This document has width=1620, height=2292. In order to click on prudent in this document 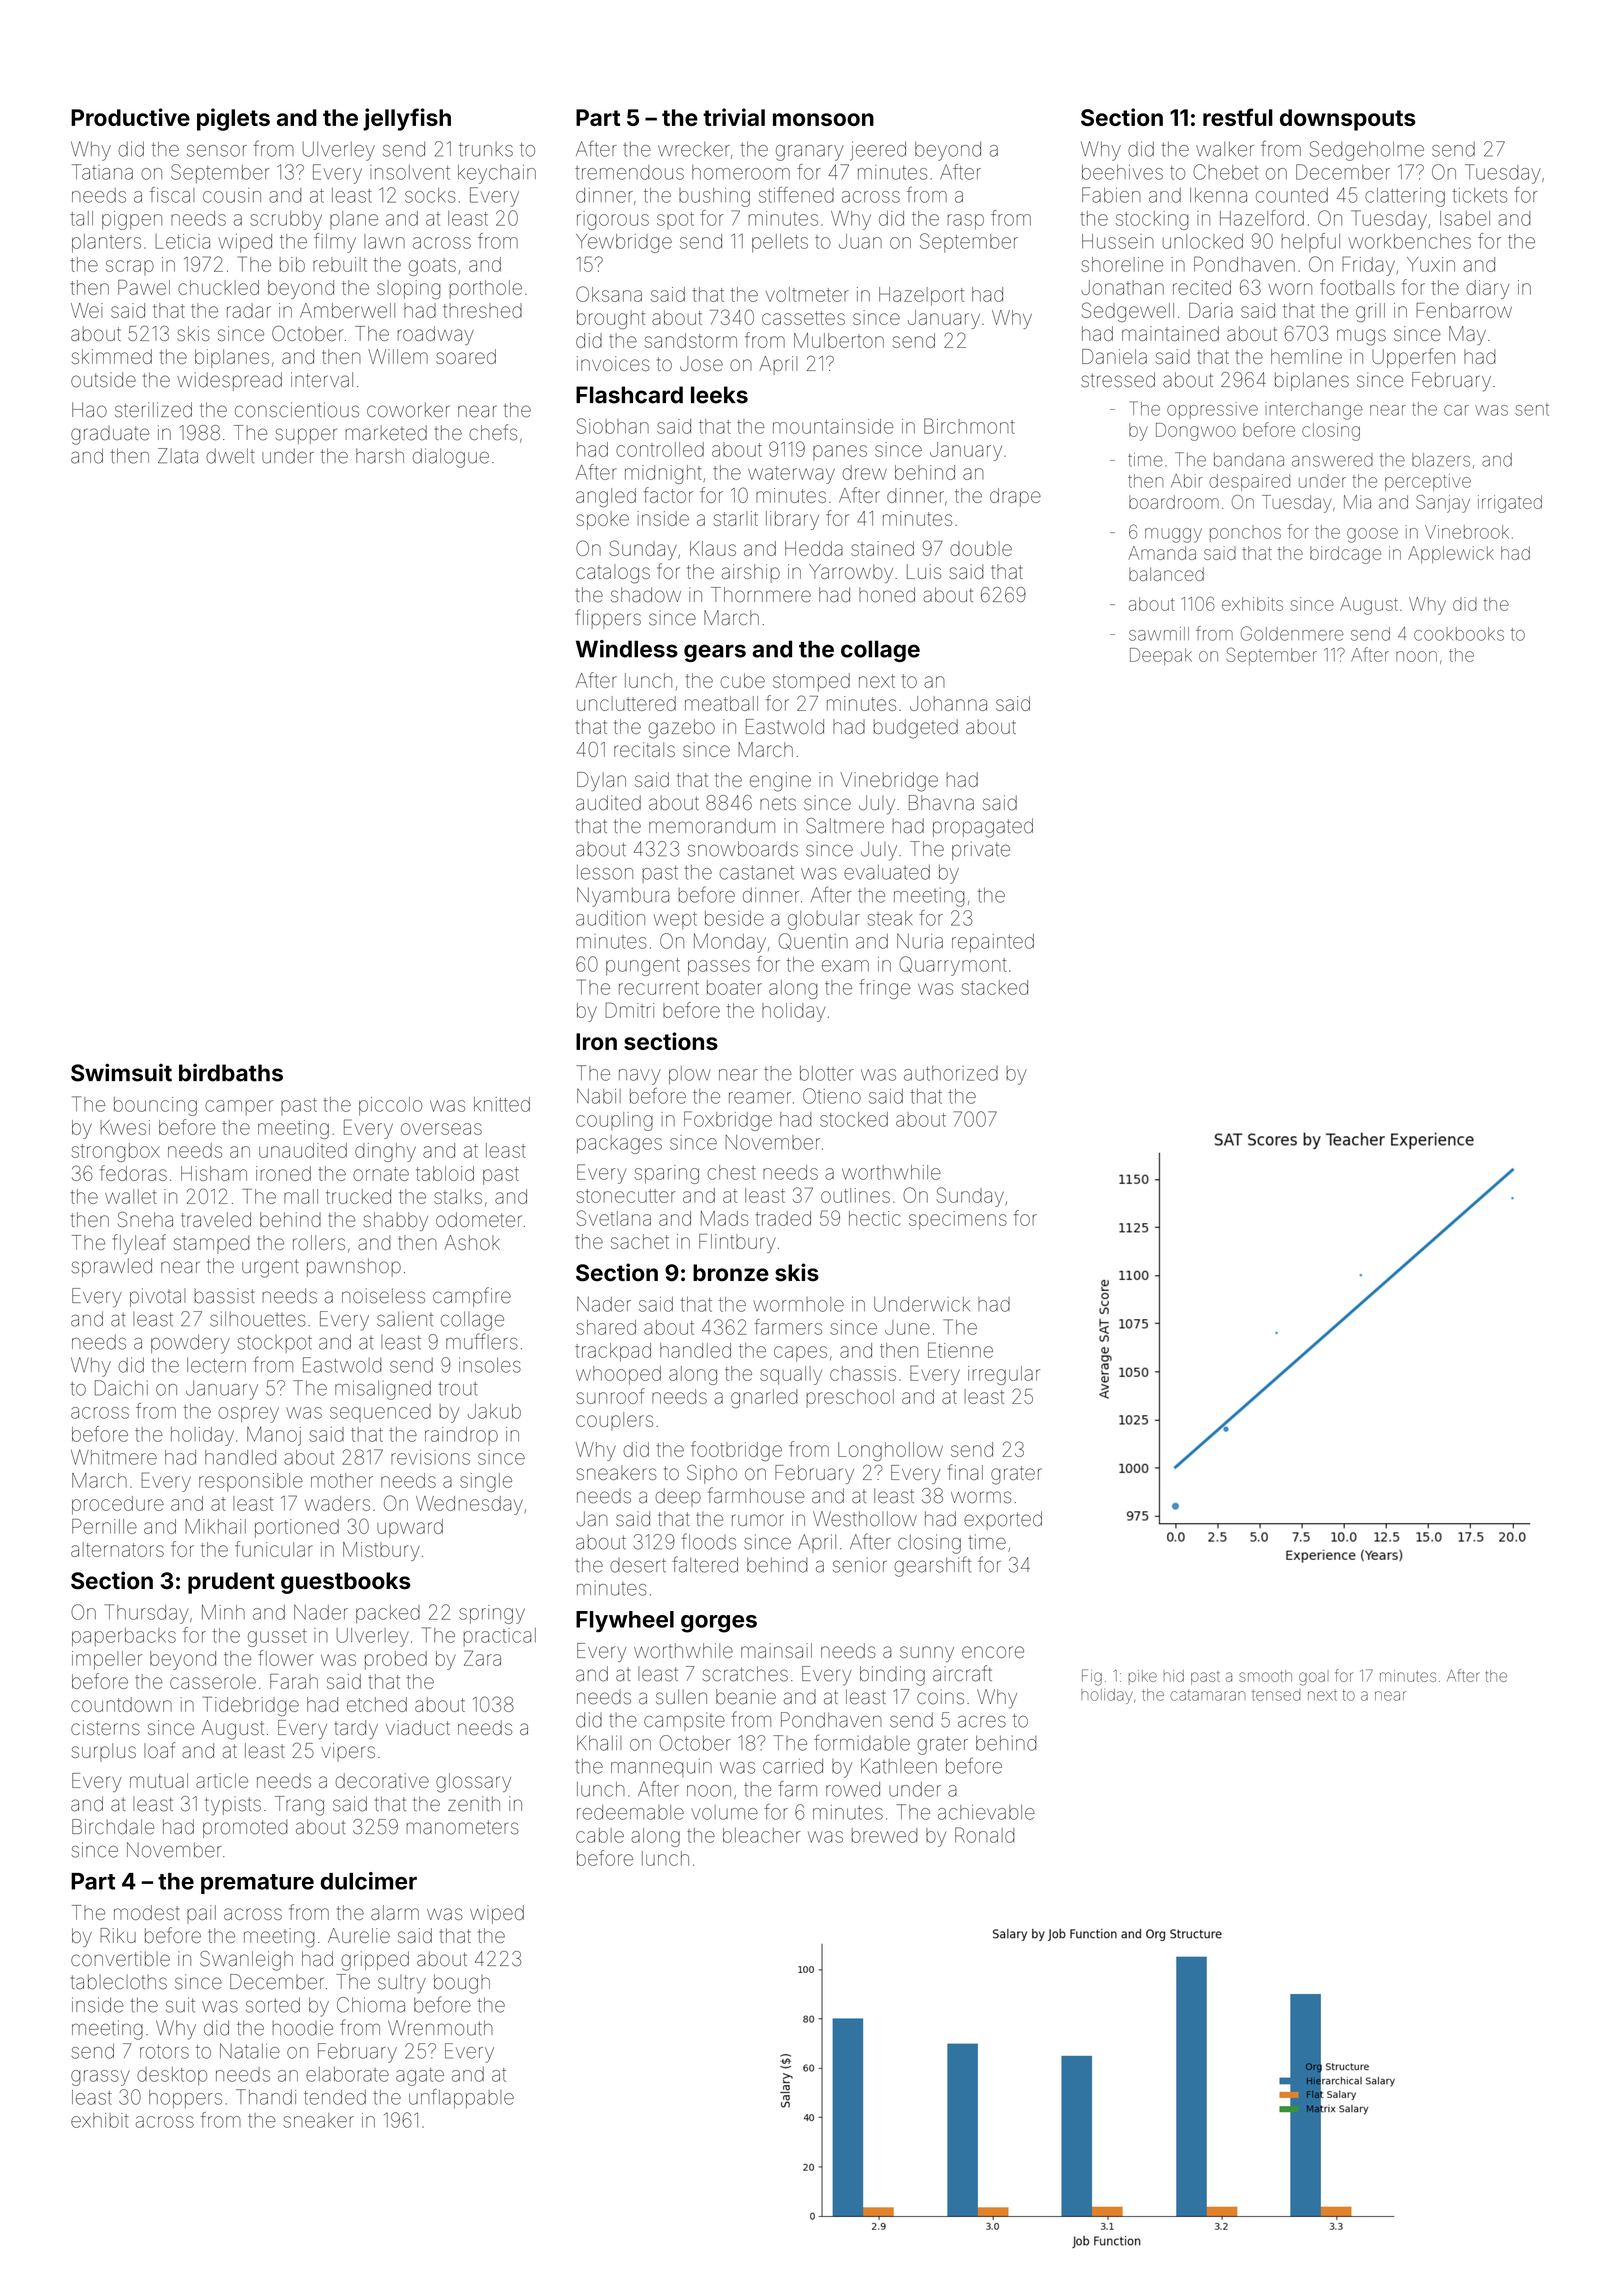, I will do `click(231, 1583)`.
